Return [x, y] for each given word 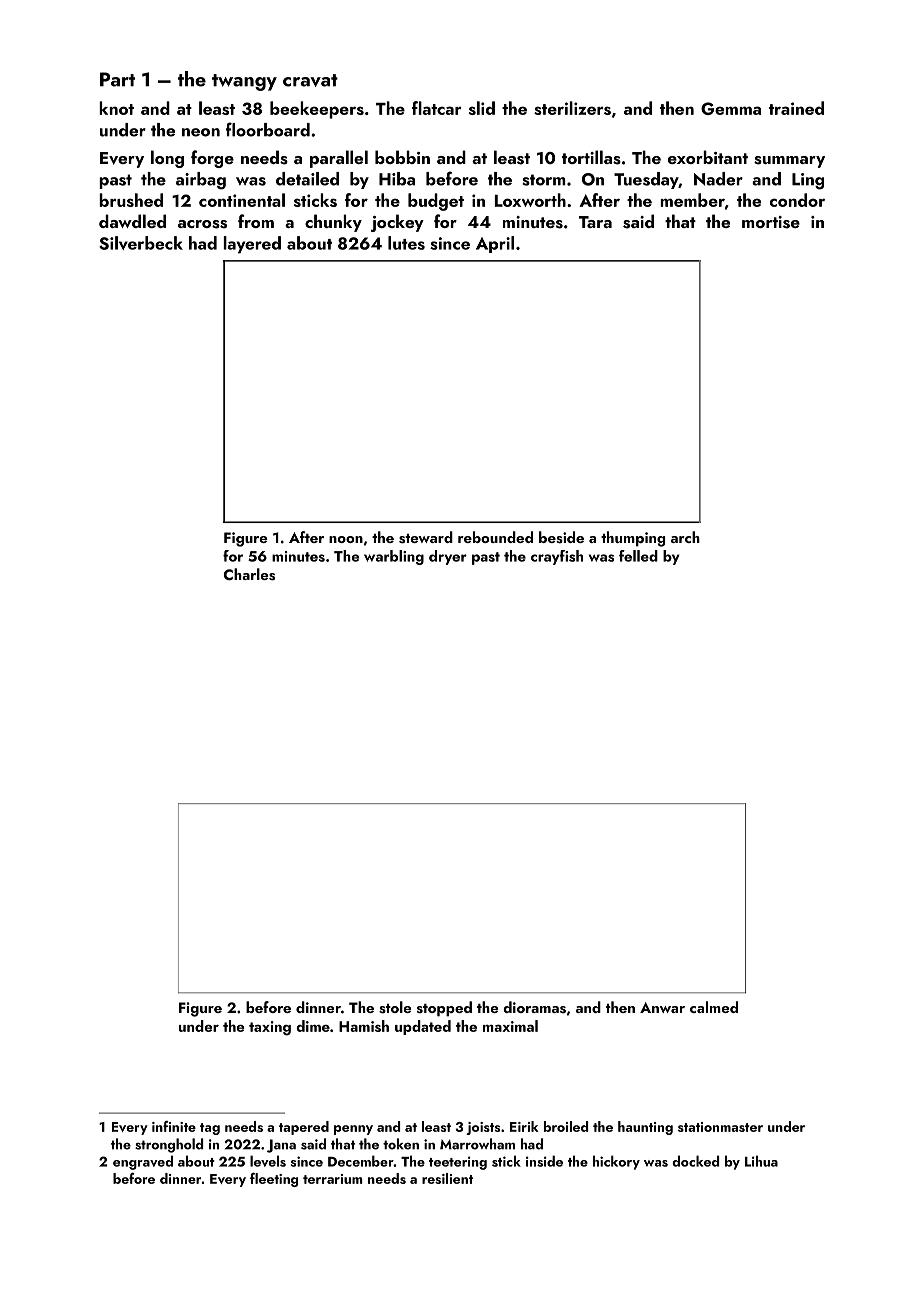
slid [482, 108]
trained [796, 108]
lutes [406, 243]
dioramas [534, 1007]
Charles [249, 574]
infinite [174, 1126]
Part [117, 79]
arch [685, 537]
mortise [771, 222]
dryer [448, 557]
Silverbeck [141, 243]
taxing [270, 1028]
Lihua [761, 1161]
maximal [510, 1026]
